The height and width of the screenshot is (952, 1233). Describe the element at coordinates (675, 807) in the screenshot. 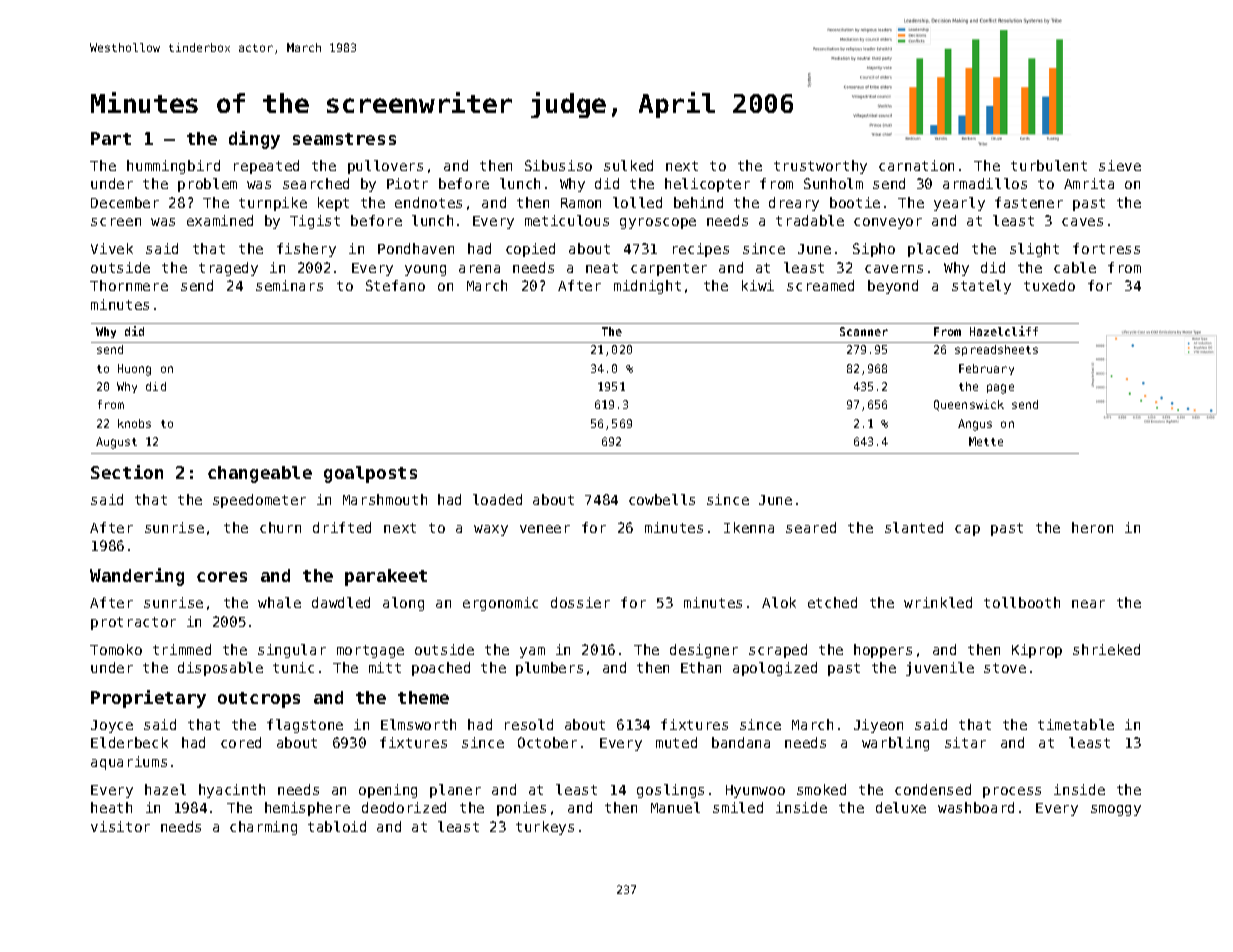

I see `Manuel` at that location.
